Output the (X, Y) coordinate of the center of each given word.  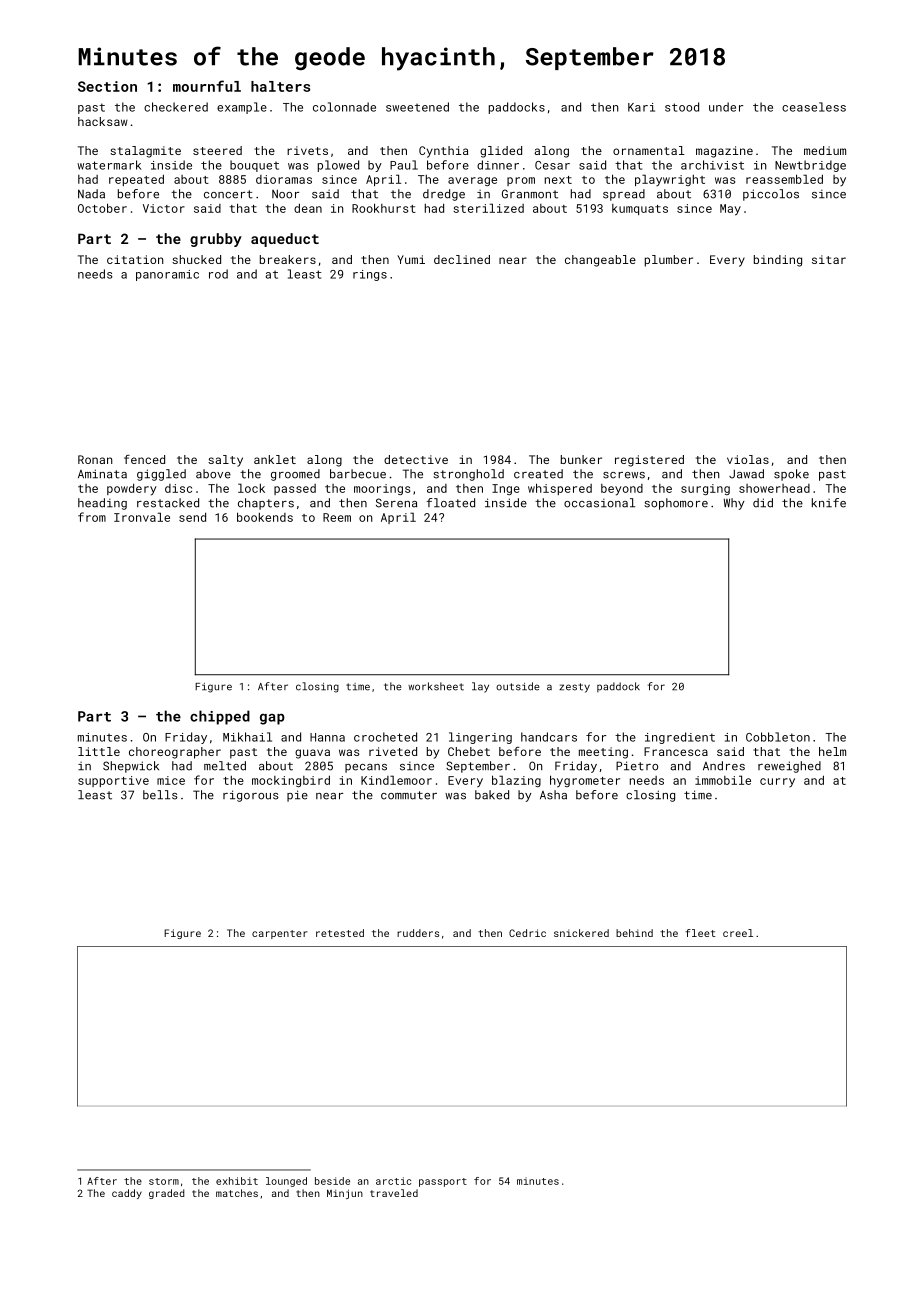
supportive (113, 781)
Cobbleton (778, 737)
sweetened (417, 107)
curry (777, 782)
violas (748, 459)
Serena (396, 503)
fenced (144, 459)
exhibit (237, 1181)
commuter (409, 795)
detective (416, 459)
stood (682, 107)
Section (107, 86)
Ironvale (142, 517)
